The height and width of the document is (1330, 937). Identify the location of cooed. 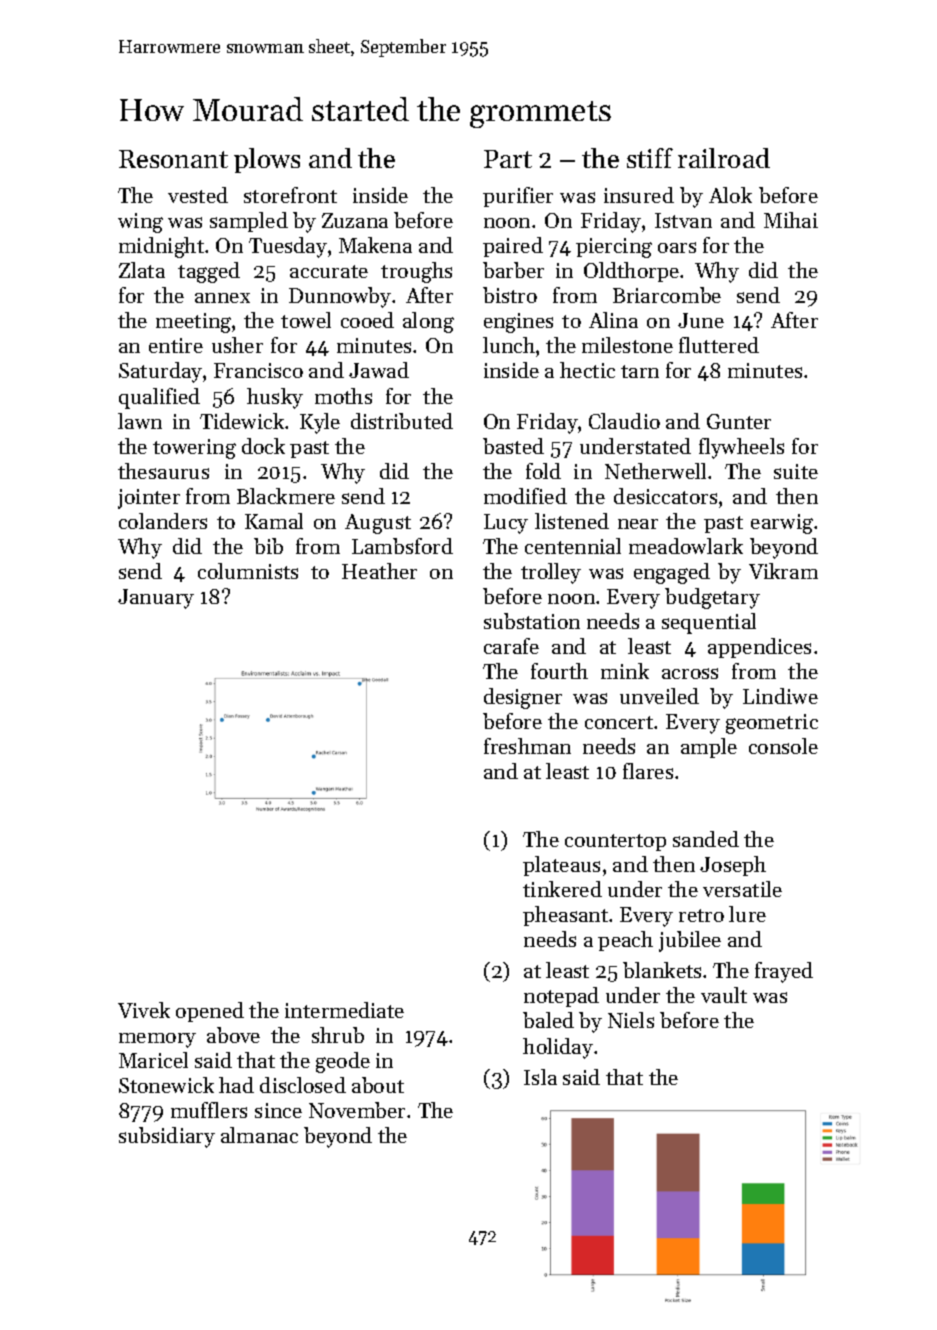
(367, 320).
